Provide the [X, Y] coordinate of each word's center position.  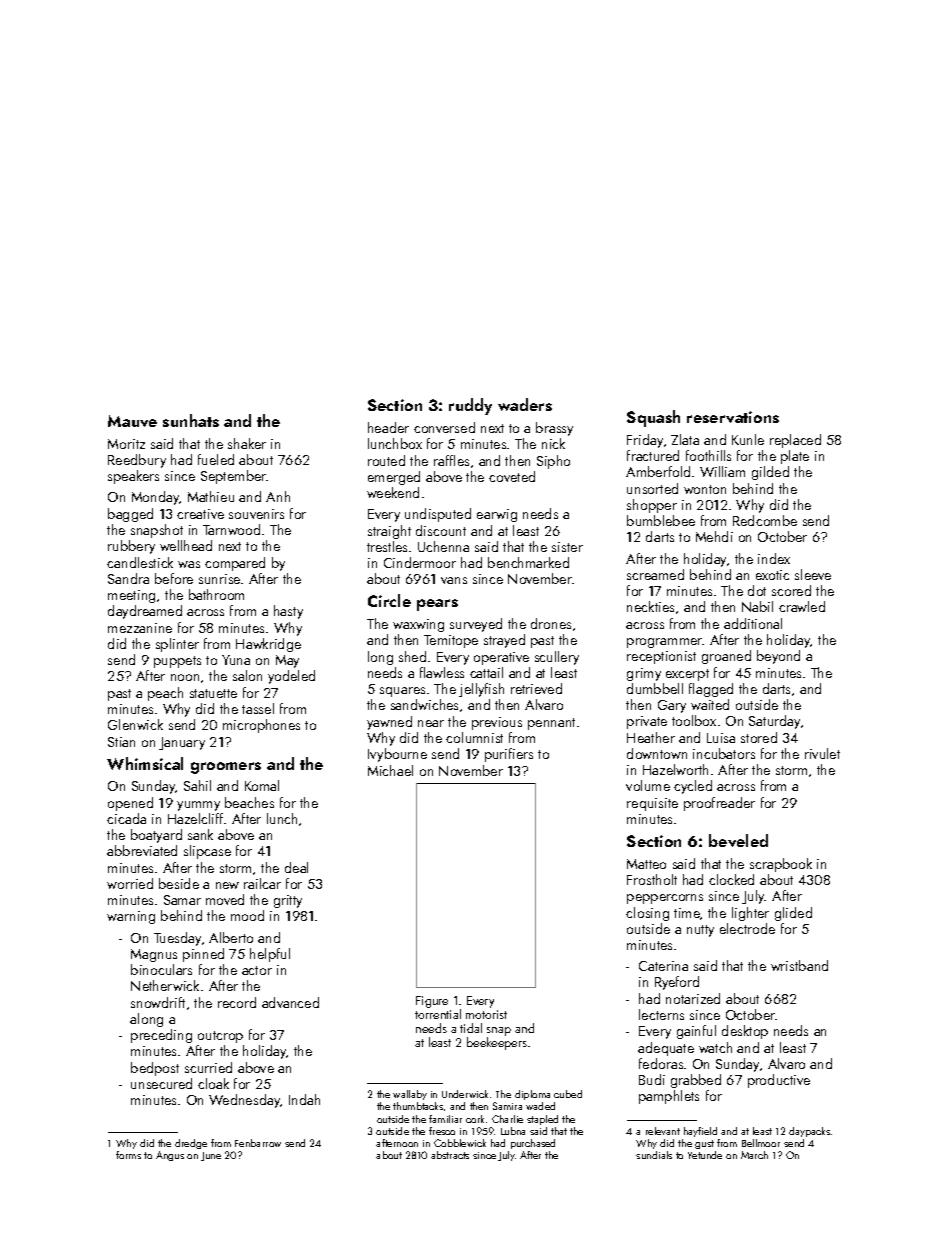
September [234, 477]
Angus [170, 1156]
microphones [261, 726]
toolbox [694, 720]
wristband [799, 965]
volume [648, 785]
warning [131, 917]
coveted [512, 476]
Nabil [757, 606]
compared [235, 564]
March [754, 1155]
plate [795, 457]
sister [567, 547]
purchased [533, 1144]
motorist [486, 1014]
